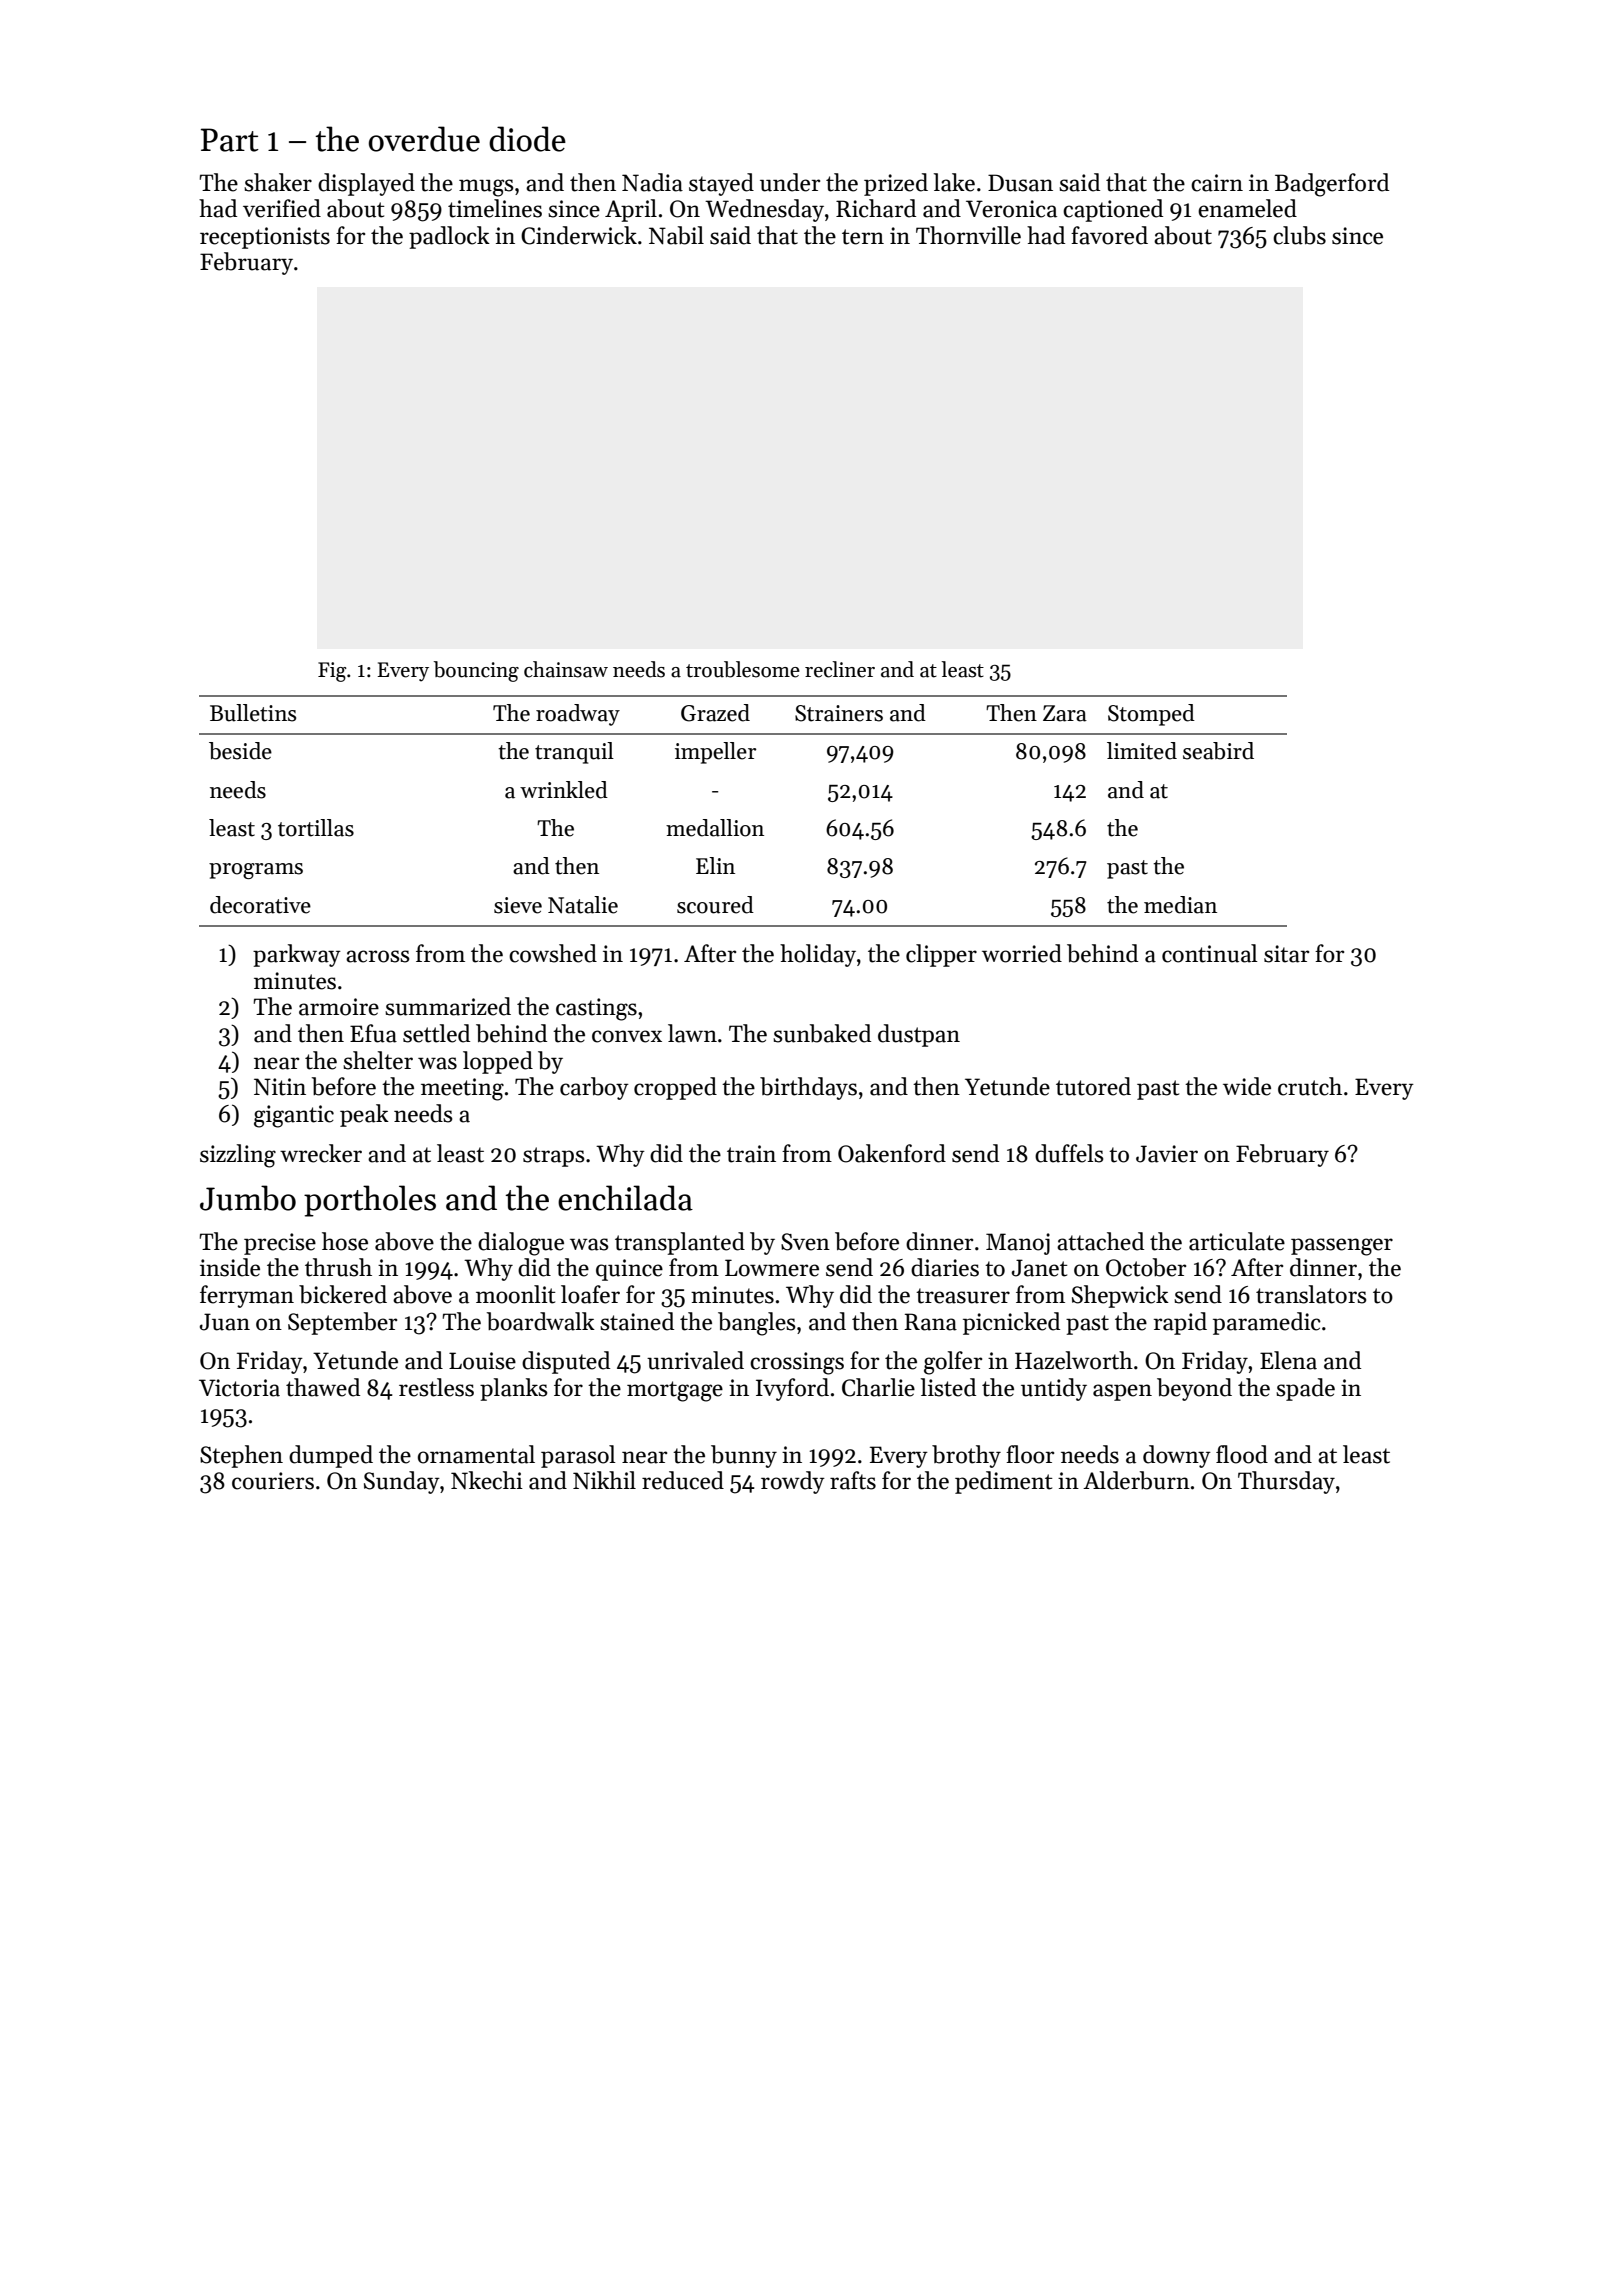 Image resolution: width=1620 pixels, height=2292 pixels. I want to click on rowdy, so click(793, 1482).
